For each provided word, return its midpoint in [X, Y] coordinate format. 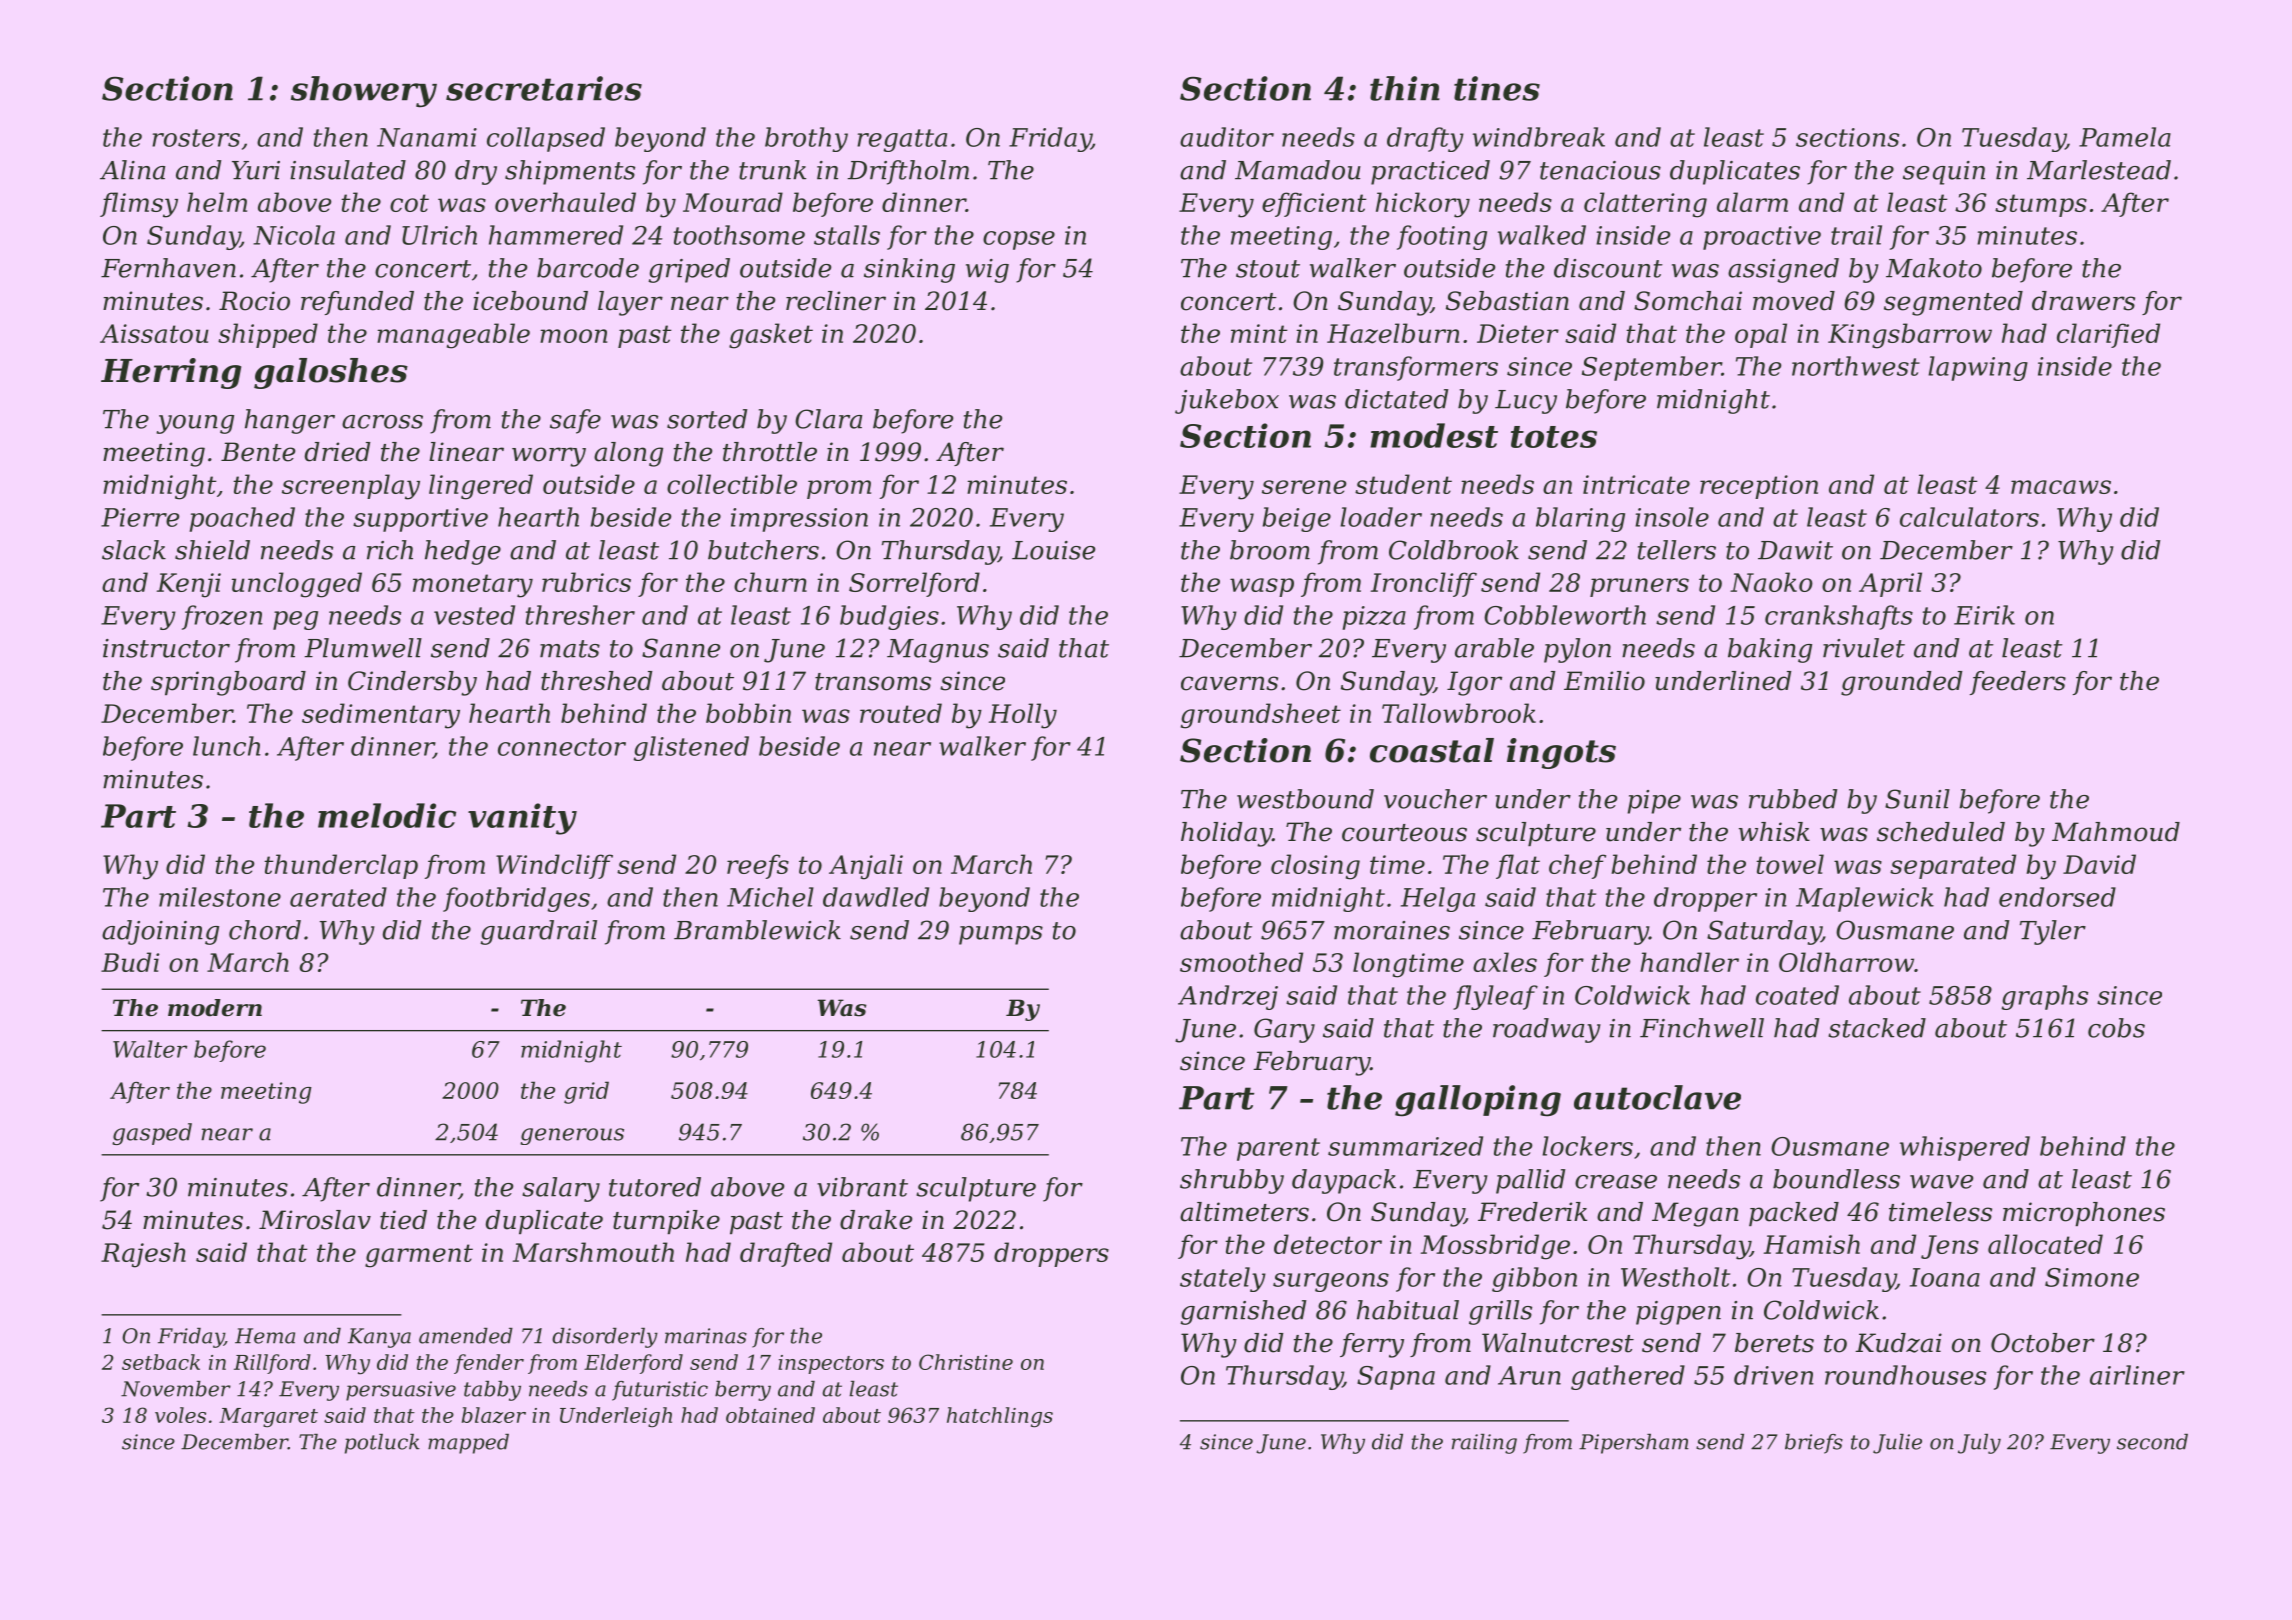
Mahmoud [2116, 832]
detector [1328, 1244]
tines [1497, 88]
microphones [2084, 1214]
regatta [902, 140]
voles [180, 1415]
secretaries [544, 88]
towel [1790, 864]
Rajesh [143, 1255]
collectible [732, 484]
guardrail [538, 932]
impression [799, 520]
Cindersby [412, 683]
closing [1315, 867]
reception [1759, 487]
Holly [1023, 716]
